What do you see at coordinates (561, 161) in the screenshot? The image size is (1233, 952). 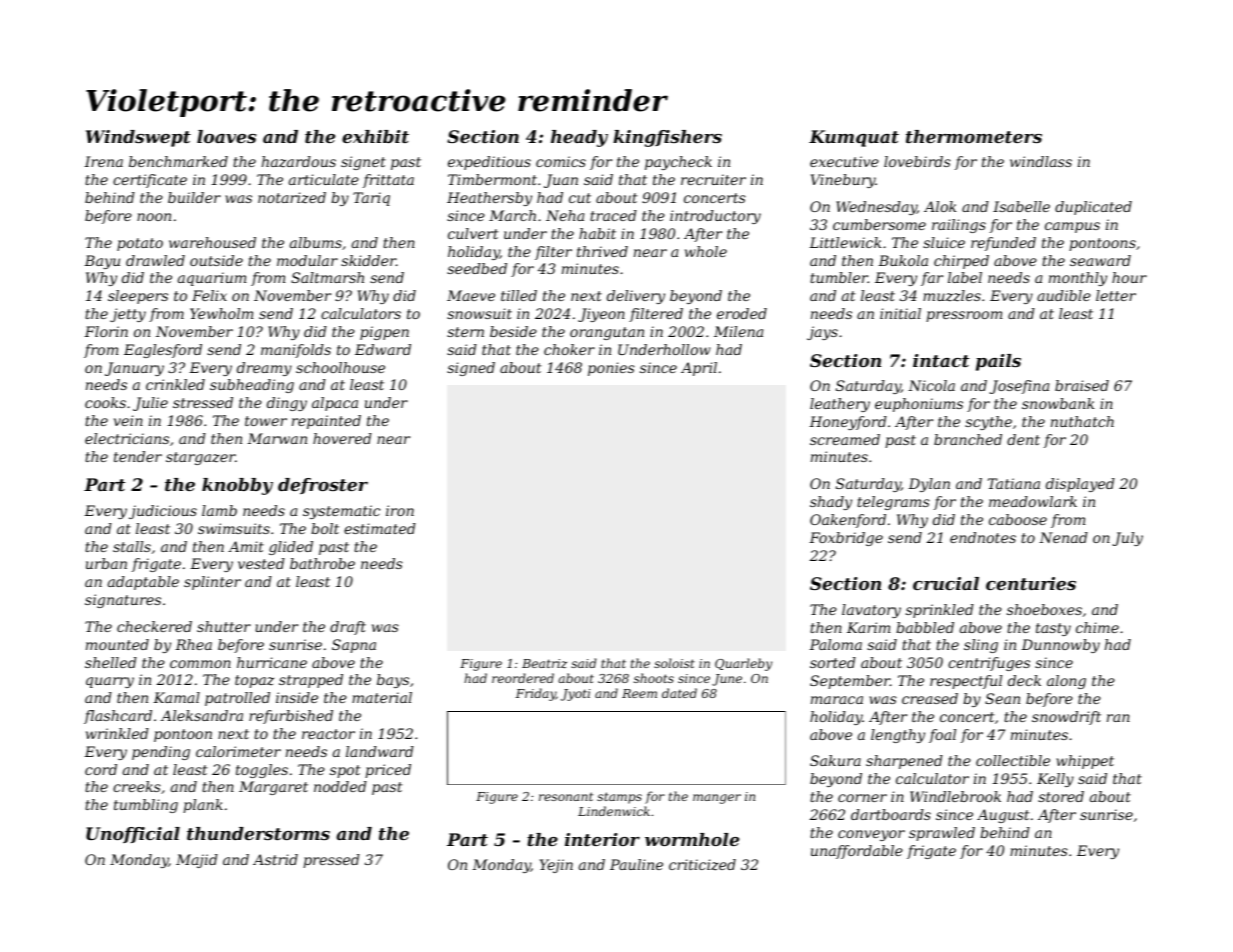 I see `comics` at bounding box center [561, 161].
